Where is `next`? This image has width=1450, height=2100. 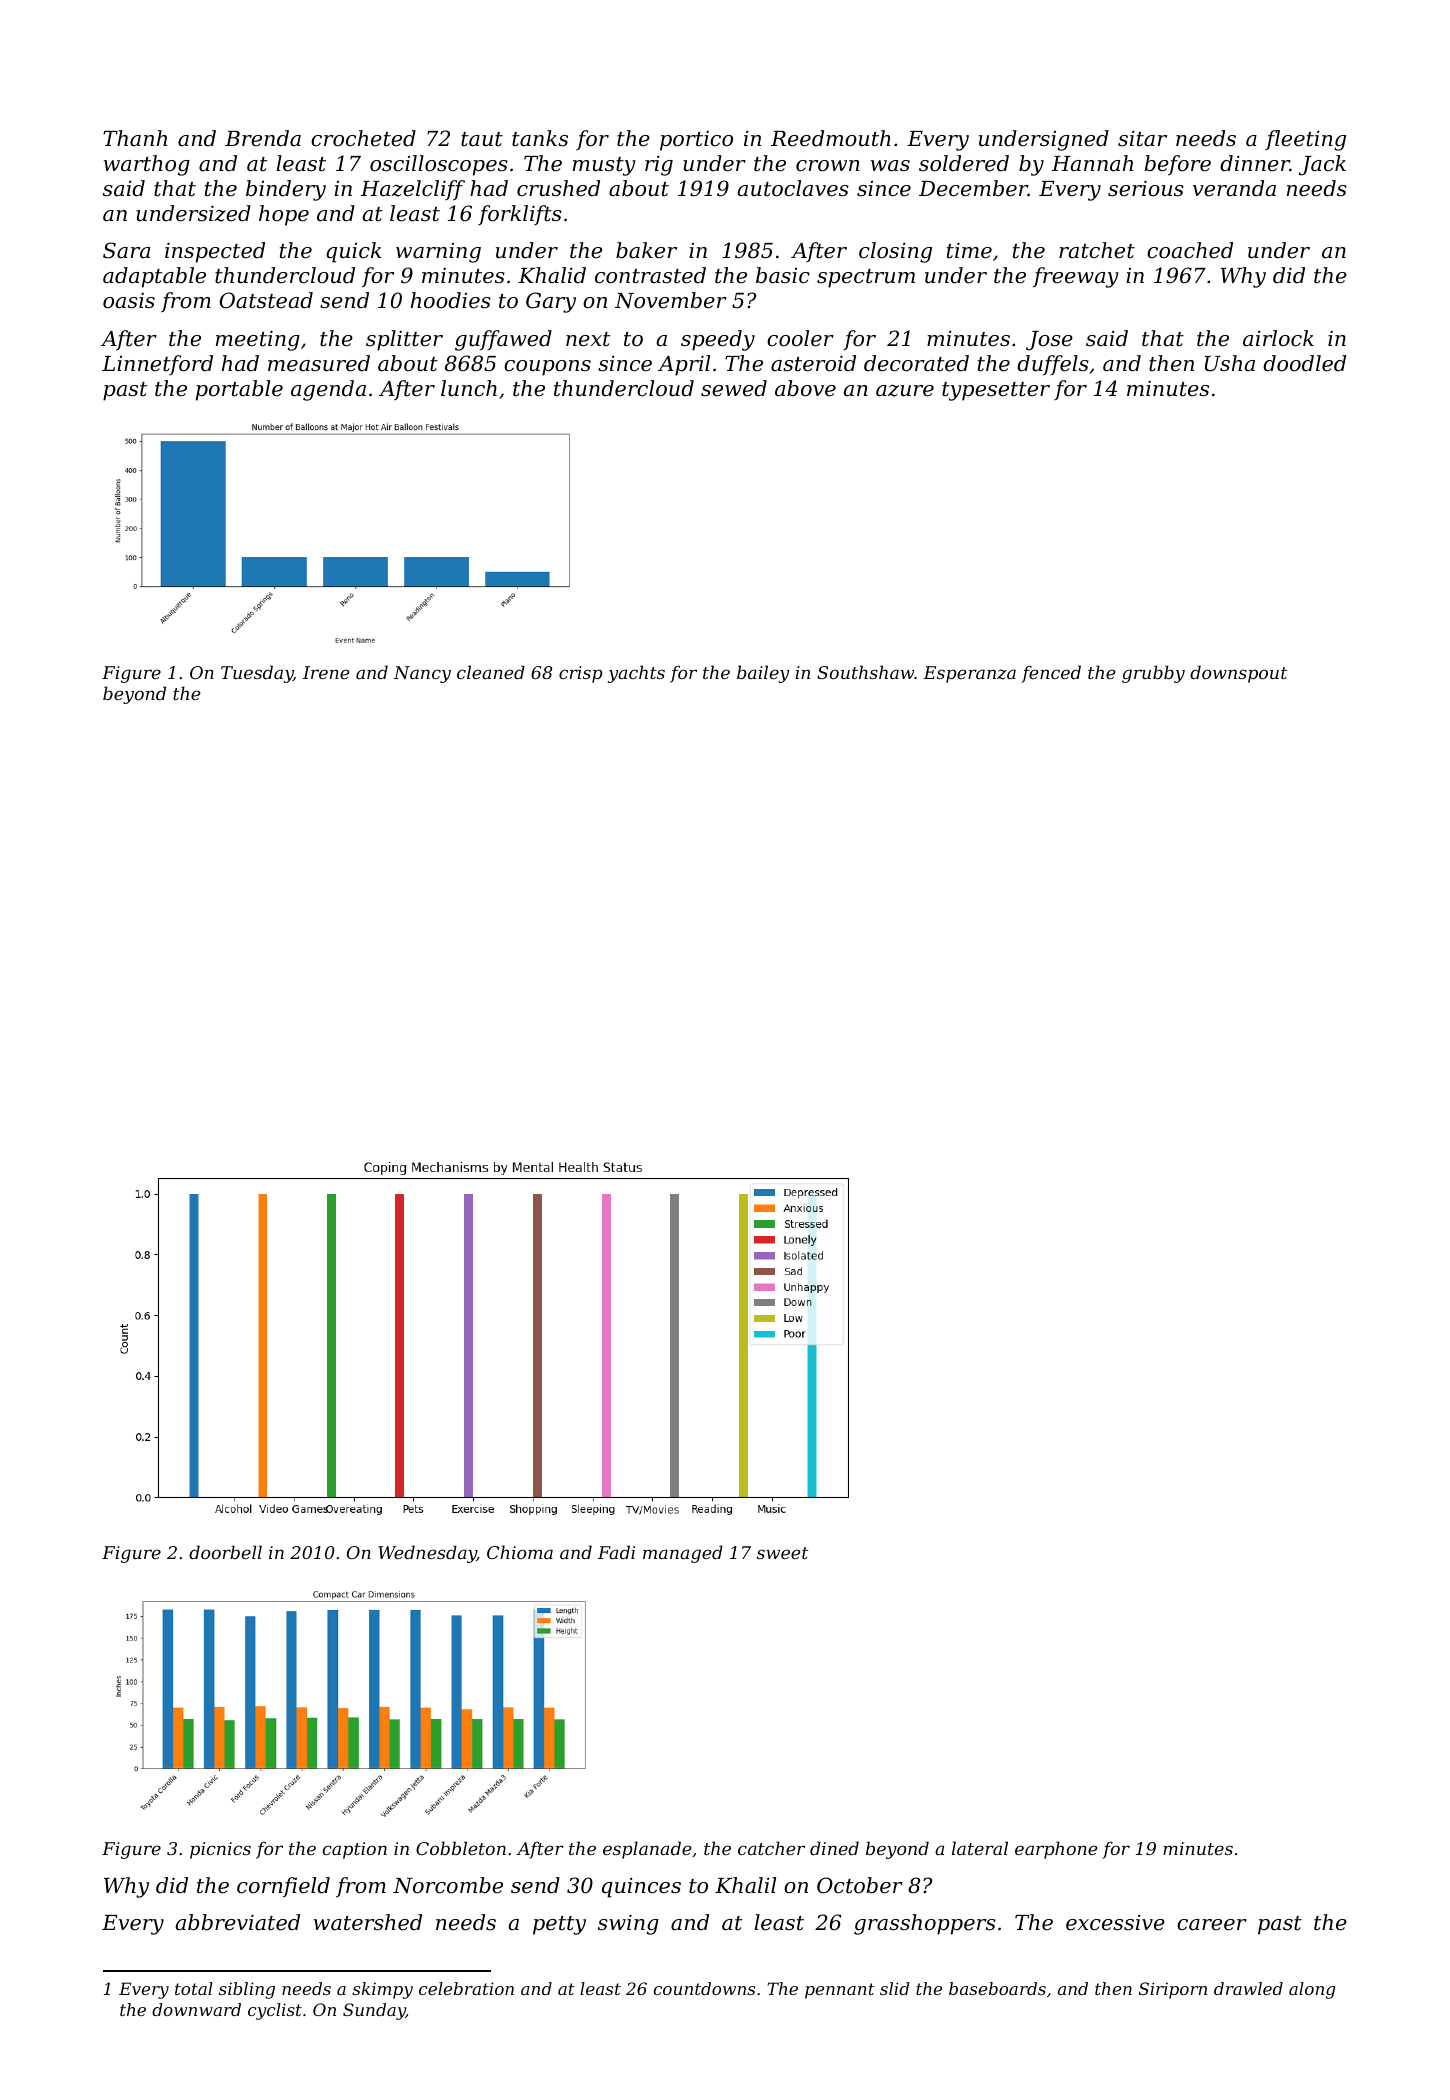 next is located at coordinates (588, 339).
